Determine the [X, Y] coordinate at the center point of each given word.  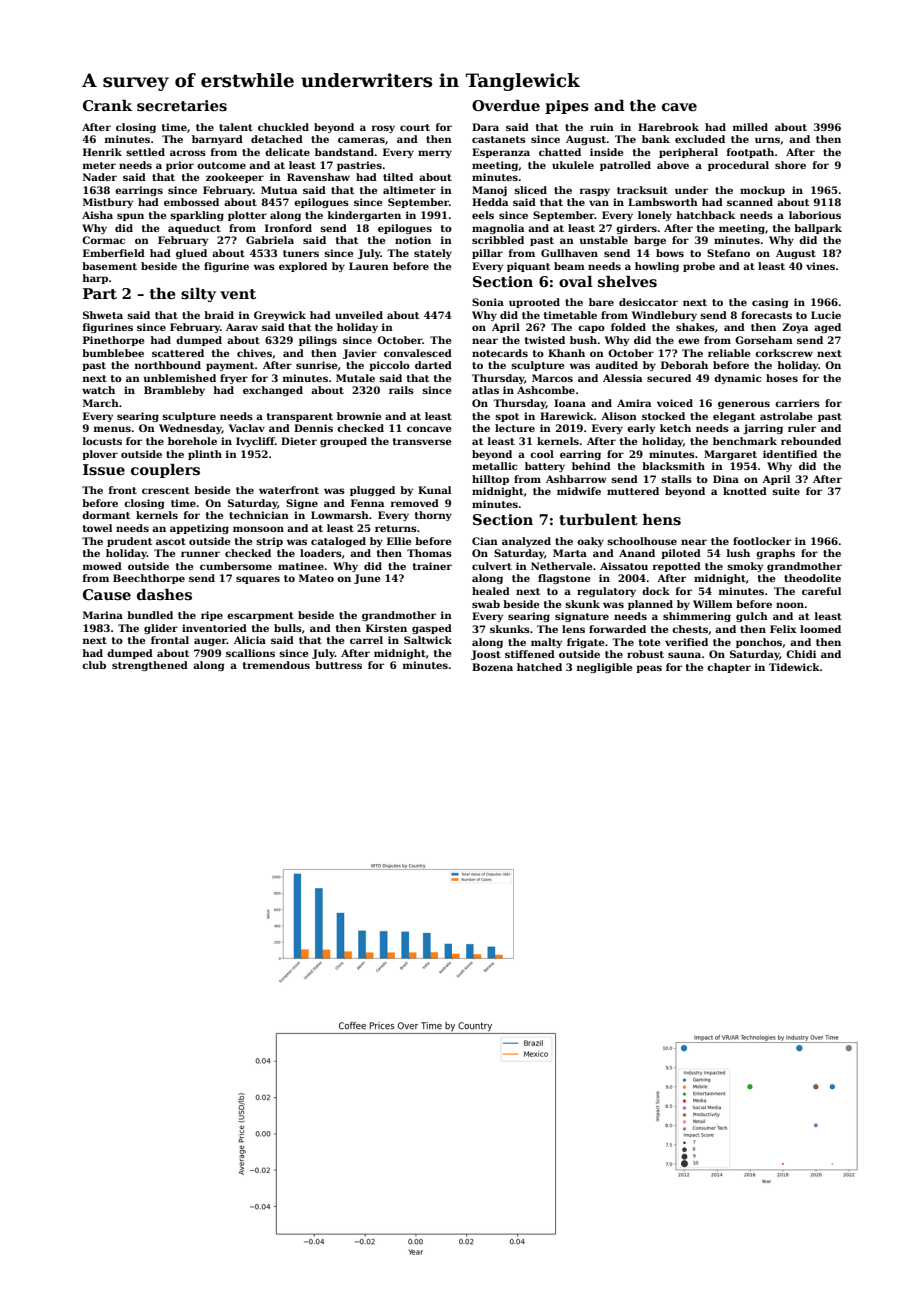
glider [161, 629]
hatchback [705, 215]
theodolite [812, 578]
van [599, 203]
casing [770, 303]
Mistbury [108, 203]
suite [786, 491]
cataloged [338, 542]
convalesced [418, 353]
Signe [302, 504]
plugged [372, 491]
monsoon [258, 529]
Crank [107, 105]
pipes [567, 107]
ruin [602, 127]
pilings [318, 341]
